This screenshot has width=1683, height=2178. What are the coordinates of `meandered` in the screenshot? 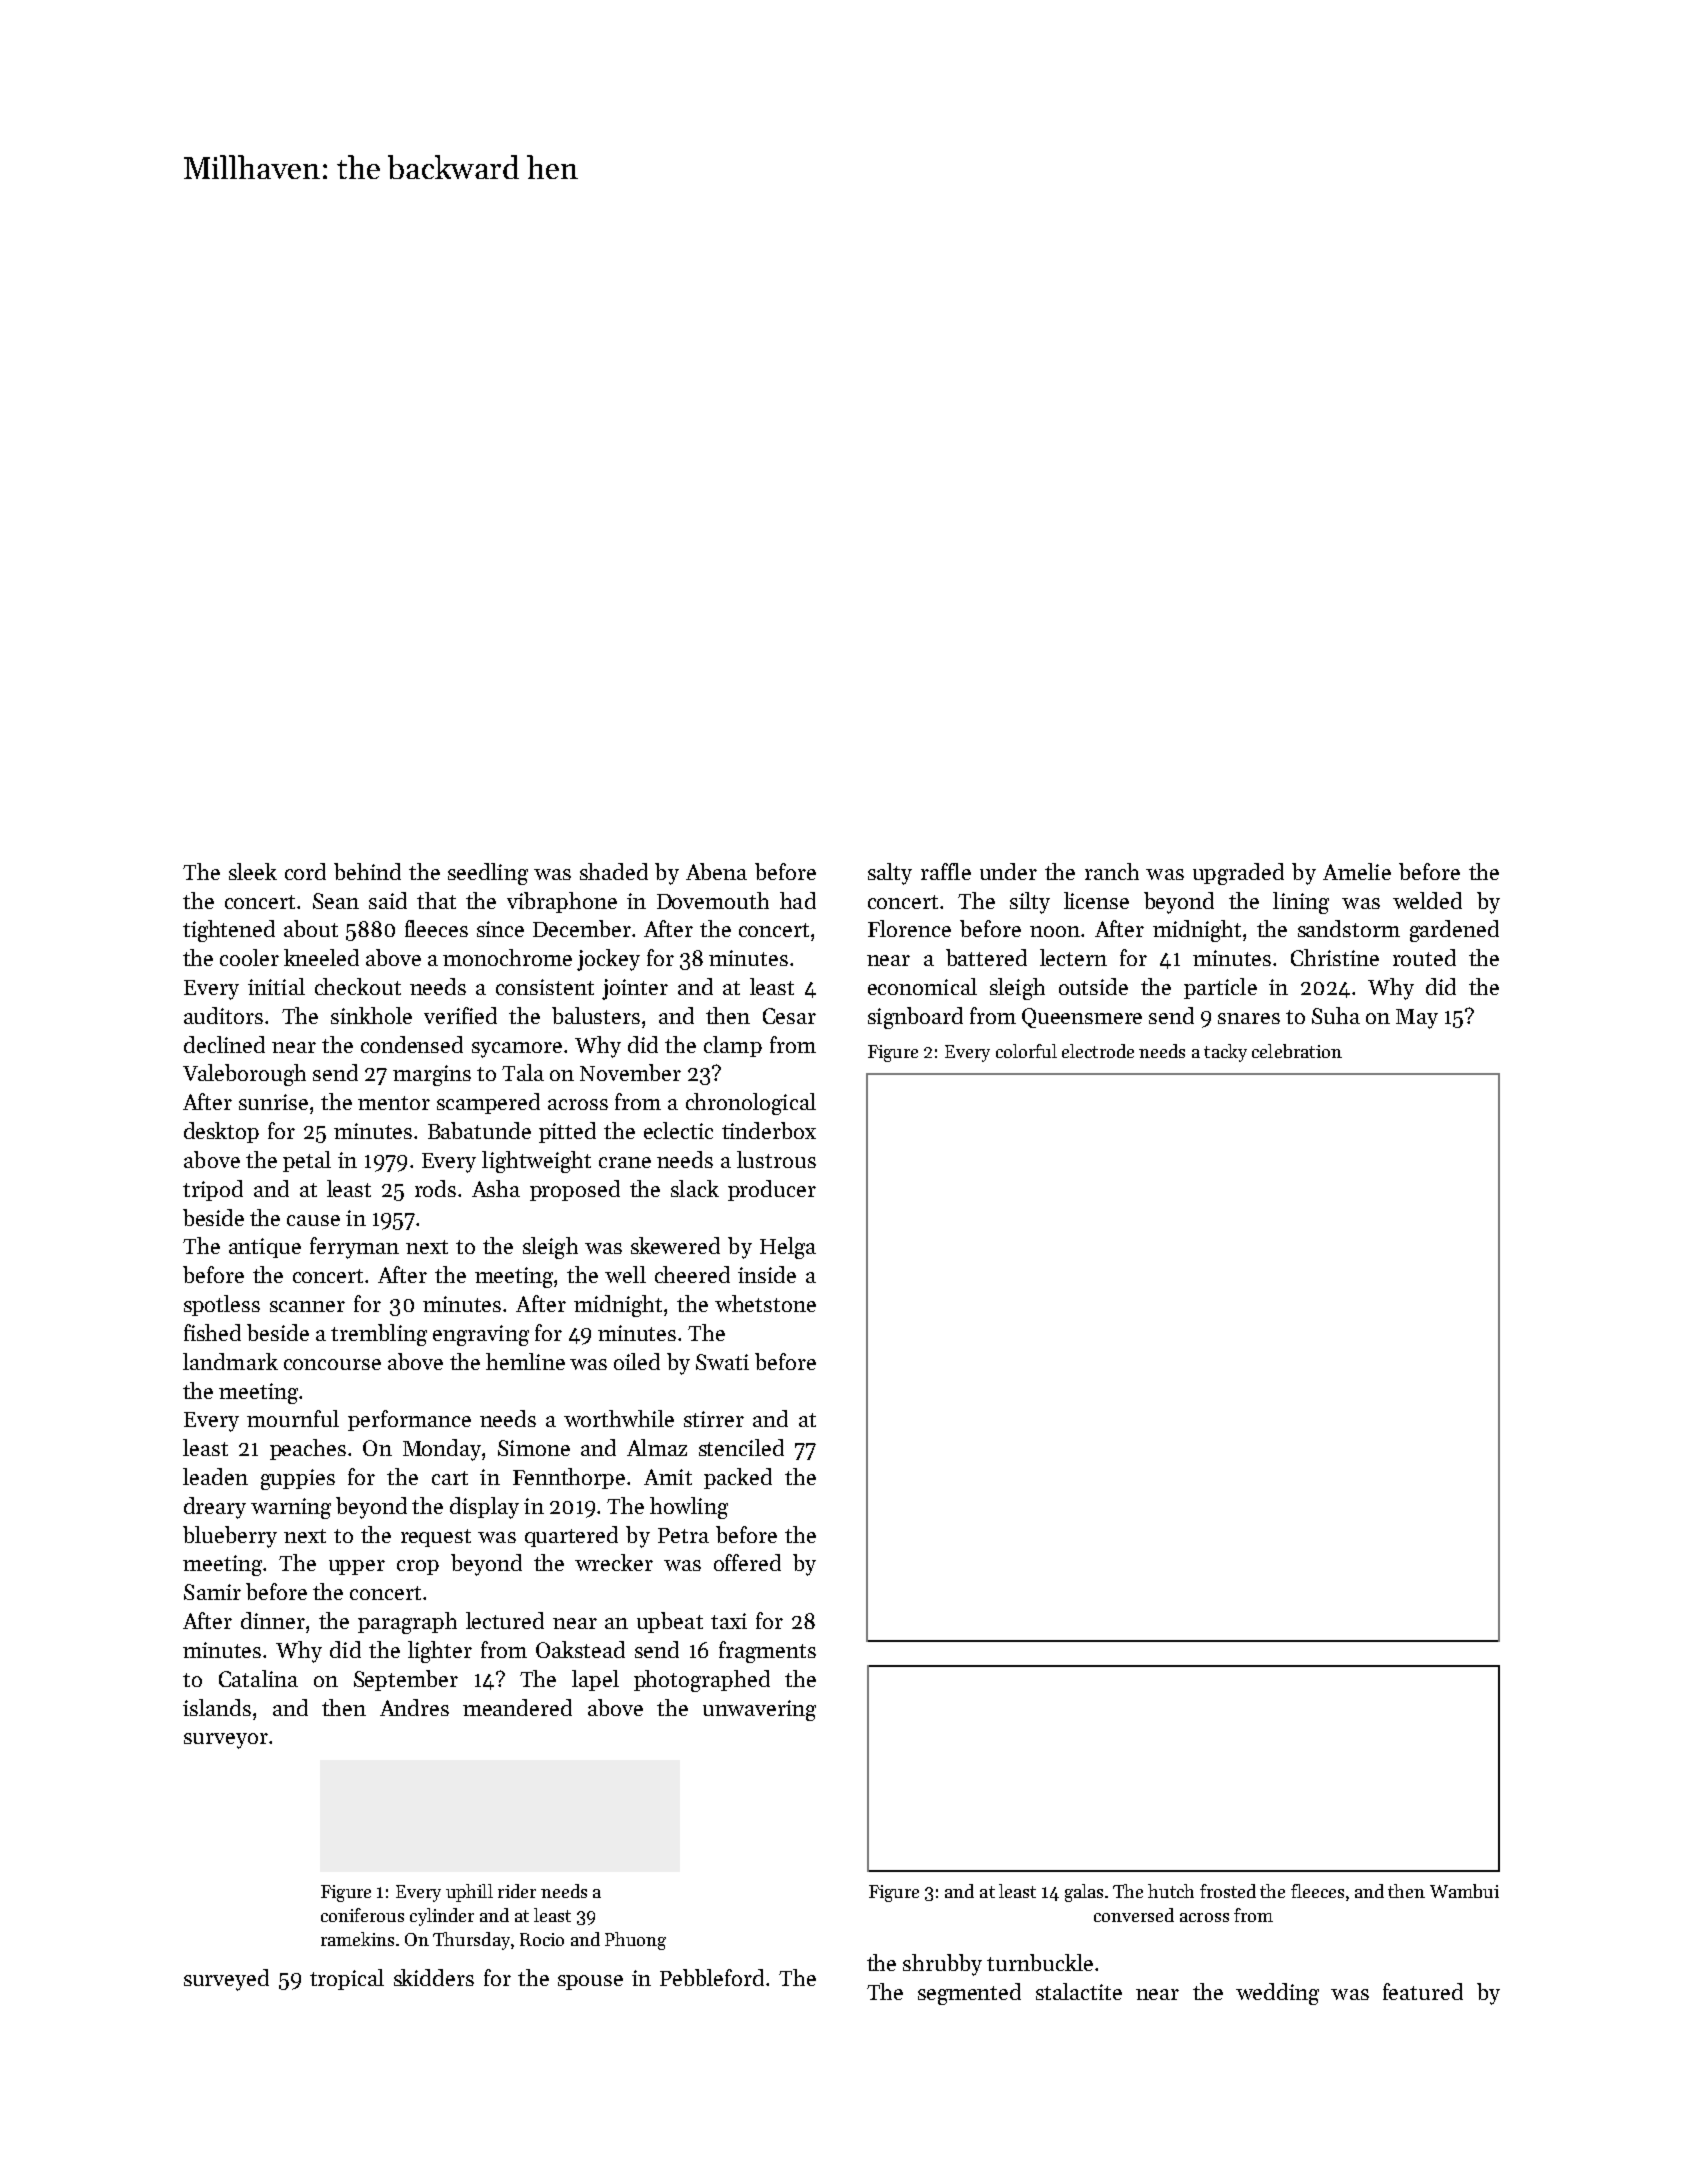 It's located at (517, 1707).
